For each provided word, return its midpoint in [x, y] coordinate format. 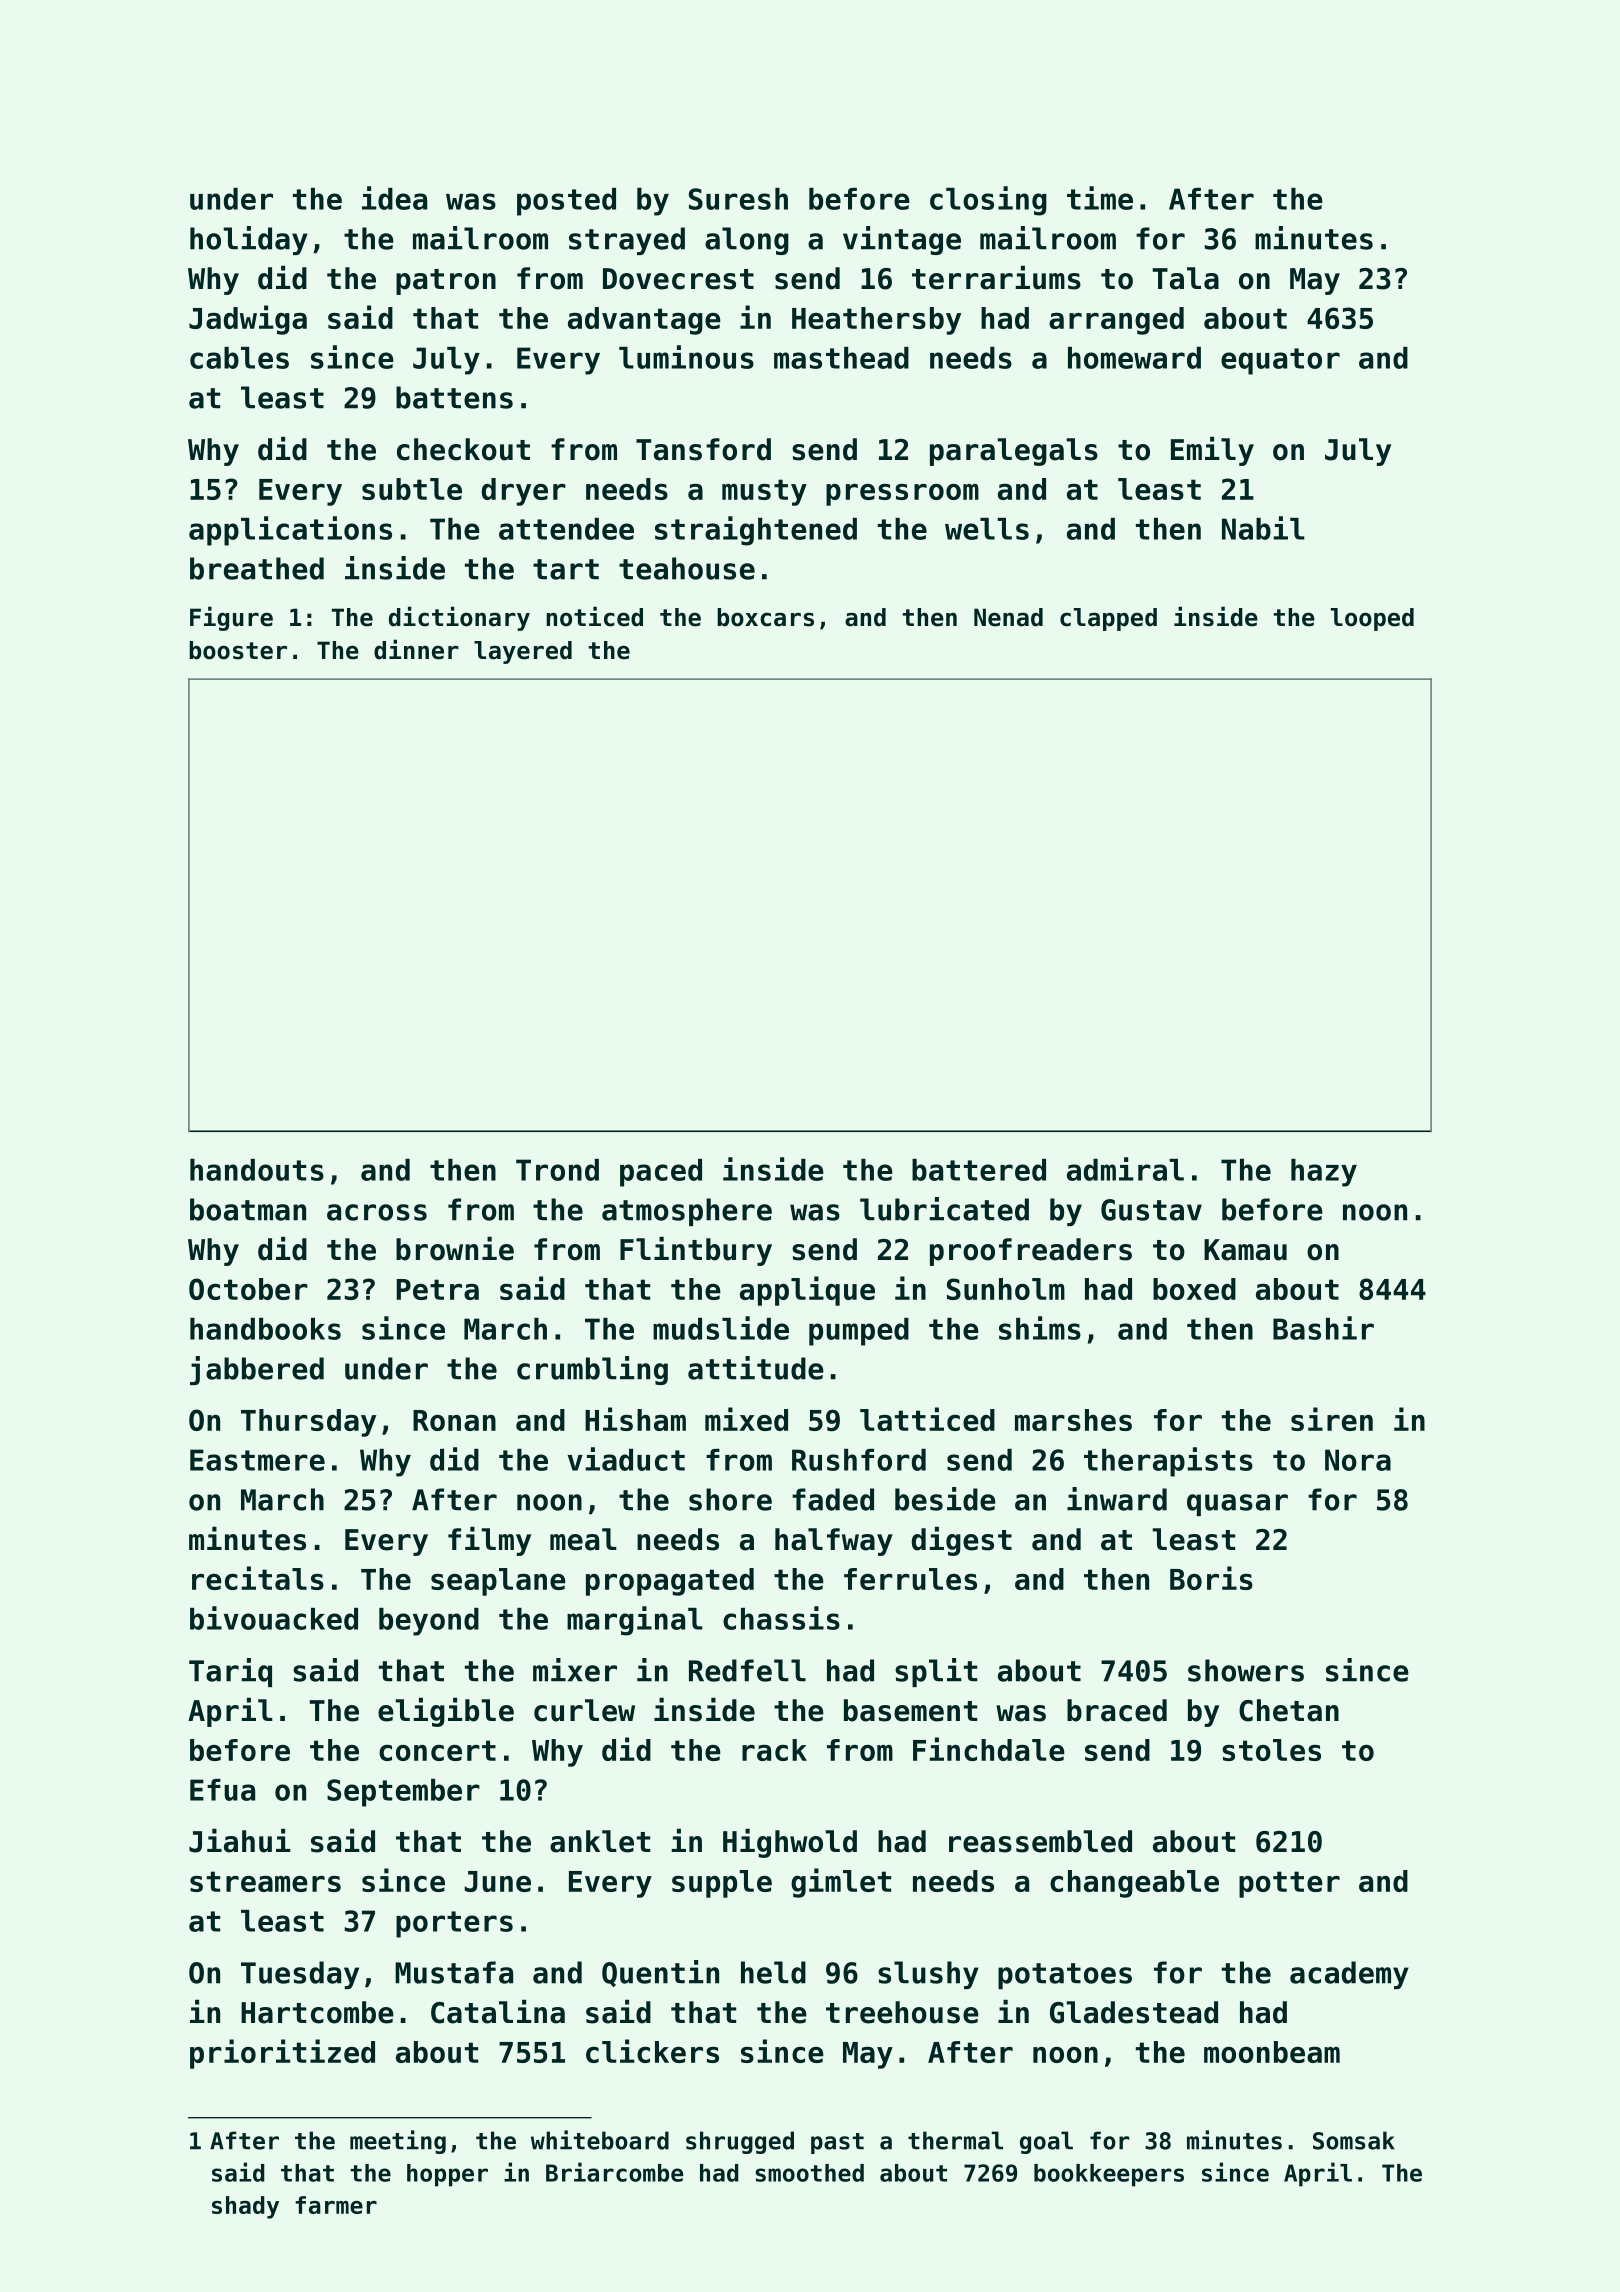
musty [764, 492]
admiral [1125, 1169]
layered [523, 652]
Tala [1185, 278]
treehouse [902, 2012]
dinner [416, 649]
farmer [336, 2205]
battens [454, 397]
